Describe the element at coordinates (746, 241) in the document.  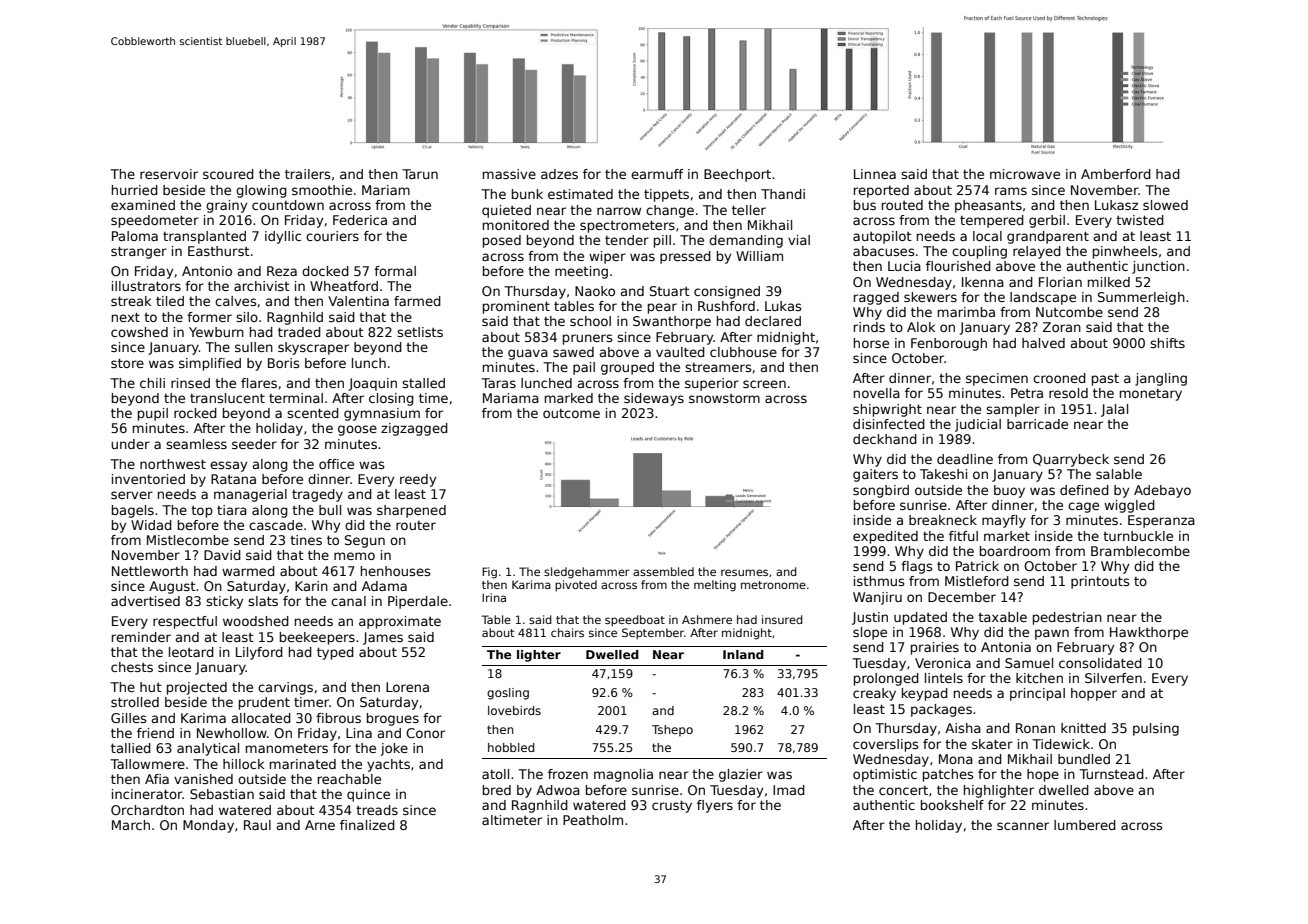
I see `demanding` at that location.
